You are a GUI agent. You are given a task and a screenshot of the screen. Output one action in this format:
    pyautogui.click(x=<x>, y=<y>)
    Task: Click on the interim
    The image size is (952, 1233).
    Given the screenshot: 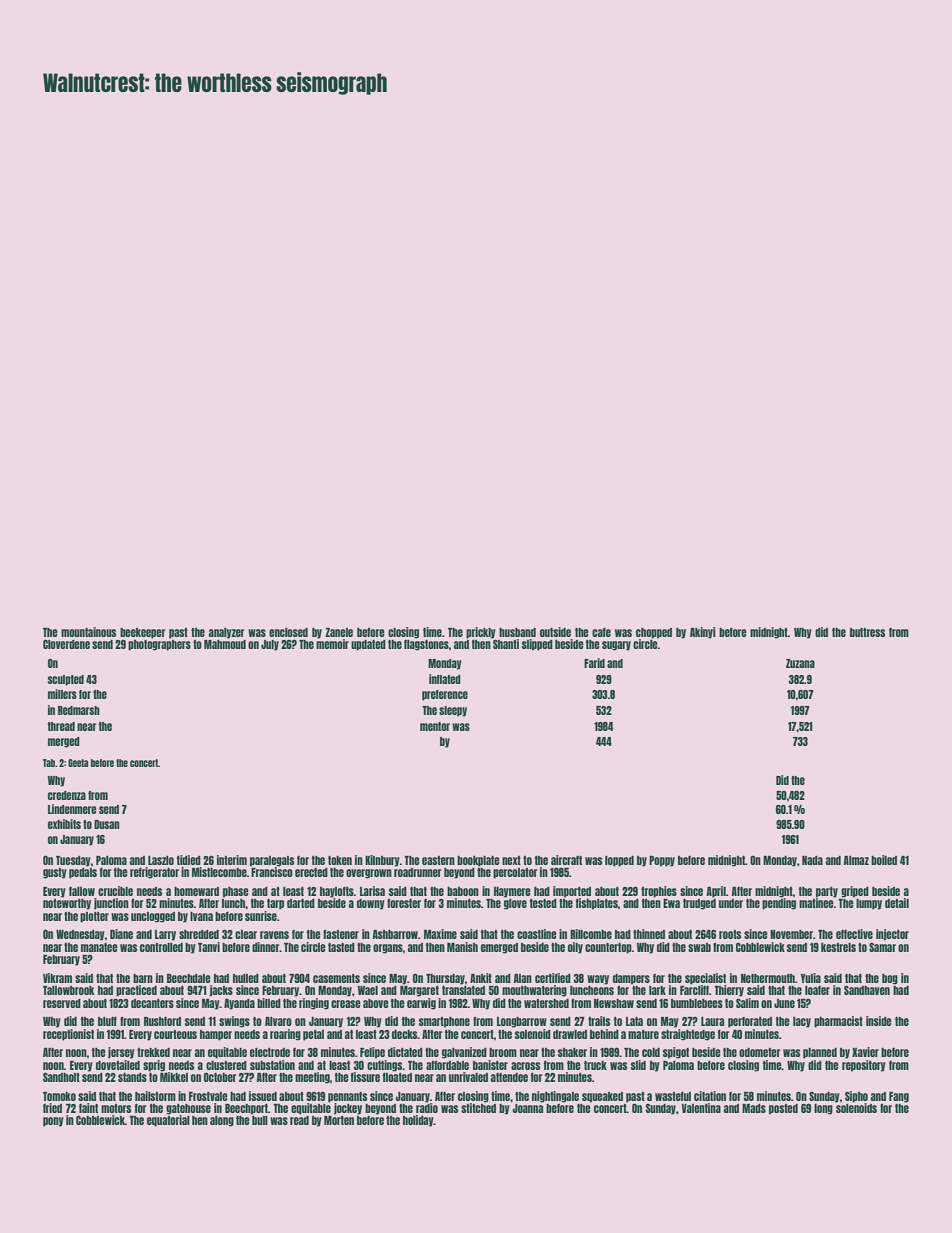 What is the action you would take?
    pyautogui.click(x=232, y=860)
